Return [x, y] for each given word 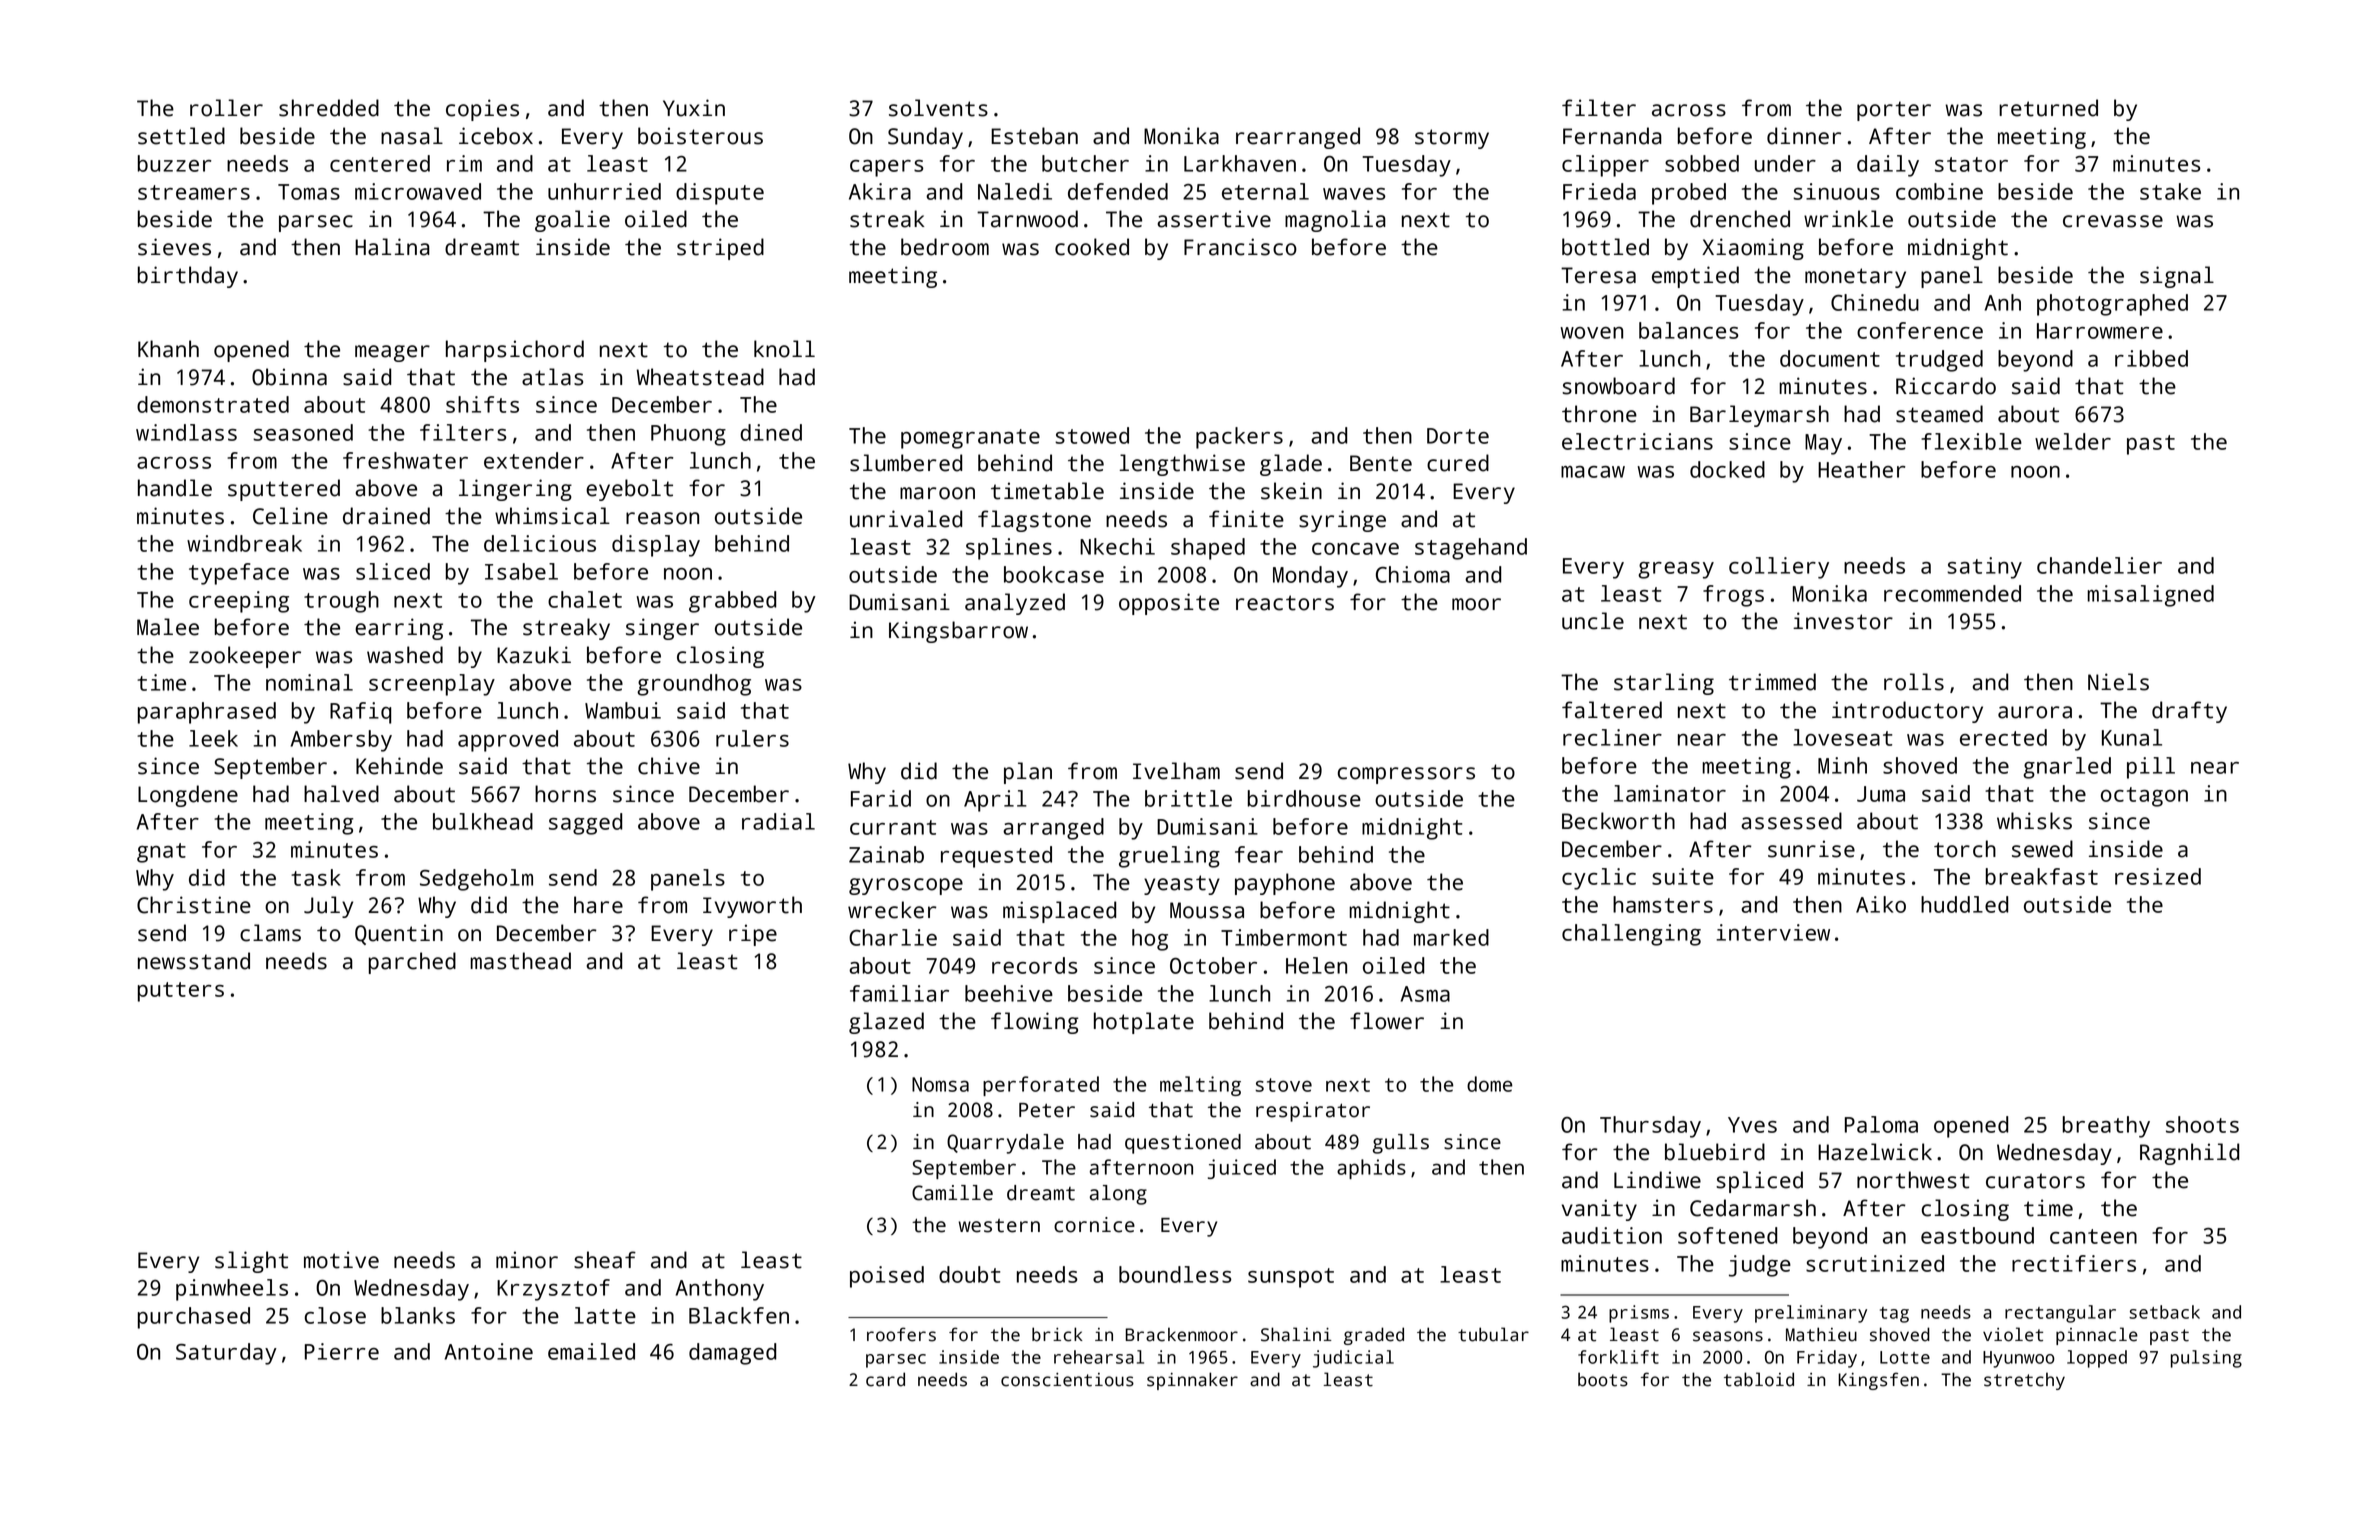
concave [1355, 549]
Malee [168, 627]
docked [1727, 469]
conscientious [1067, 1380]
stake [2170, 191]
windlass [186, 432]
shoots [2202, 1124]
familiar [899, 993]
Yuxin [694, 108]
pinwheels [232, 1290]
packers [1239, 438]
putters [181, 992]
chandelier [2099, 565]
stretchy [2024, 1381]
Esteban [1034, 136]
